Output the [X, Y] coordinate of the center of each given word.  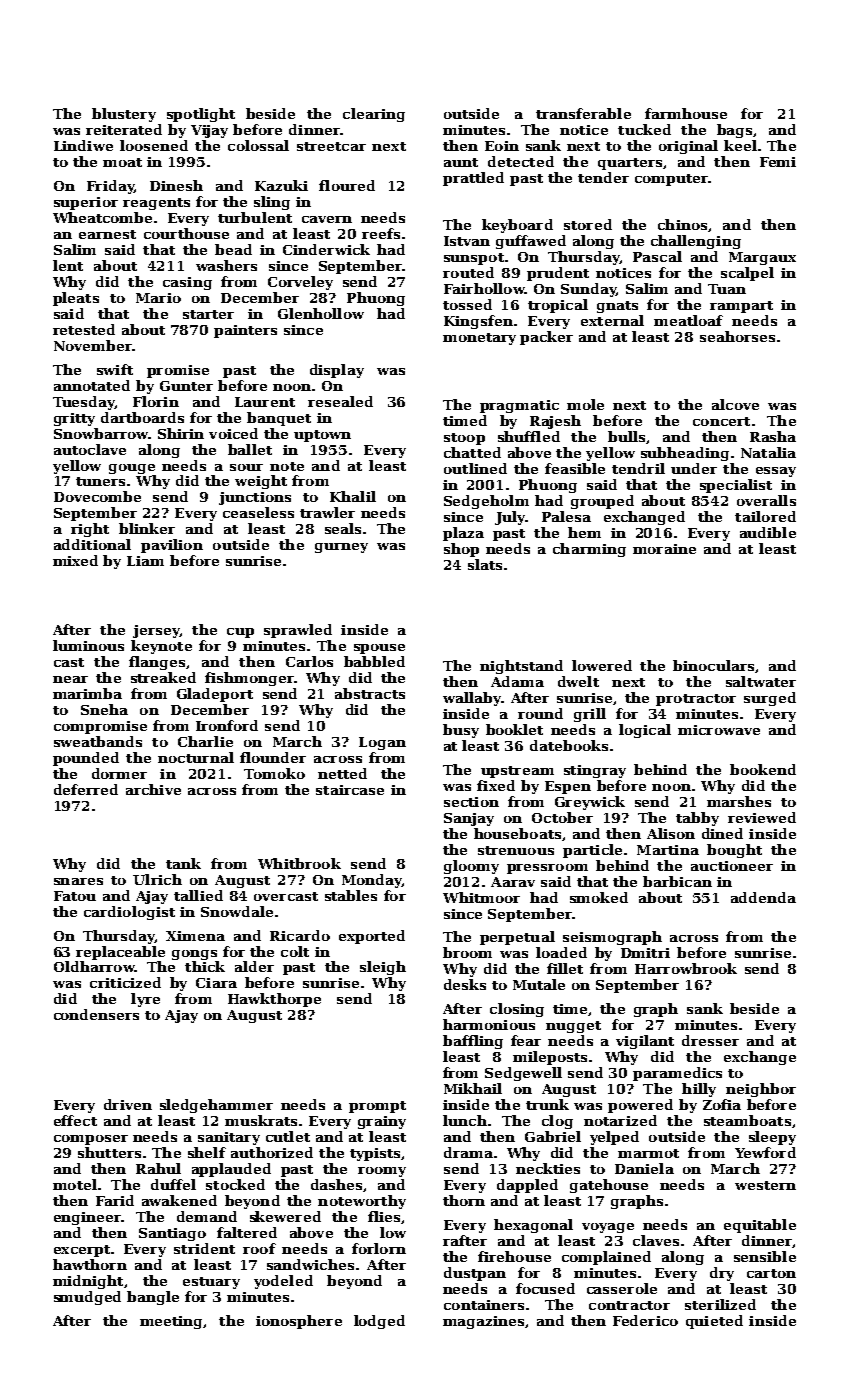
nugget [573, 1027]
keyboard [517, 226]
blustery [124, 115]
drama [468, 1152]
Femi [778, 162]
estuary [211, 1283]
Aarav [513, 882]
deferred [86, 789]
